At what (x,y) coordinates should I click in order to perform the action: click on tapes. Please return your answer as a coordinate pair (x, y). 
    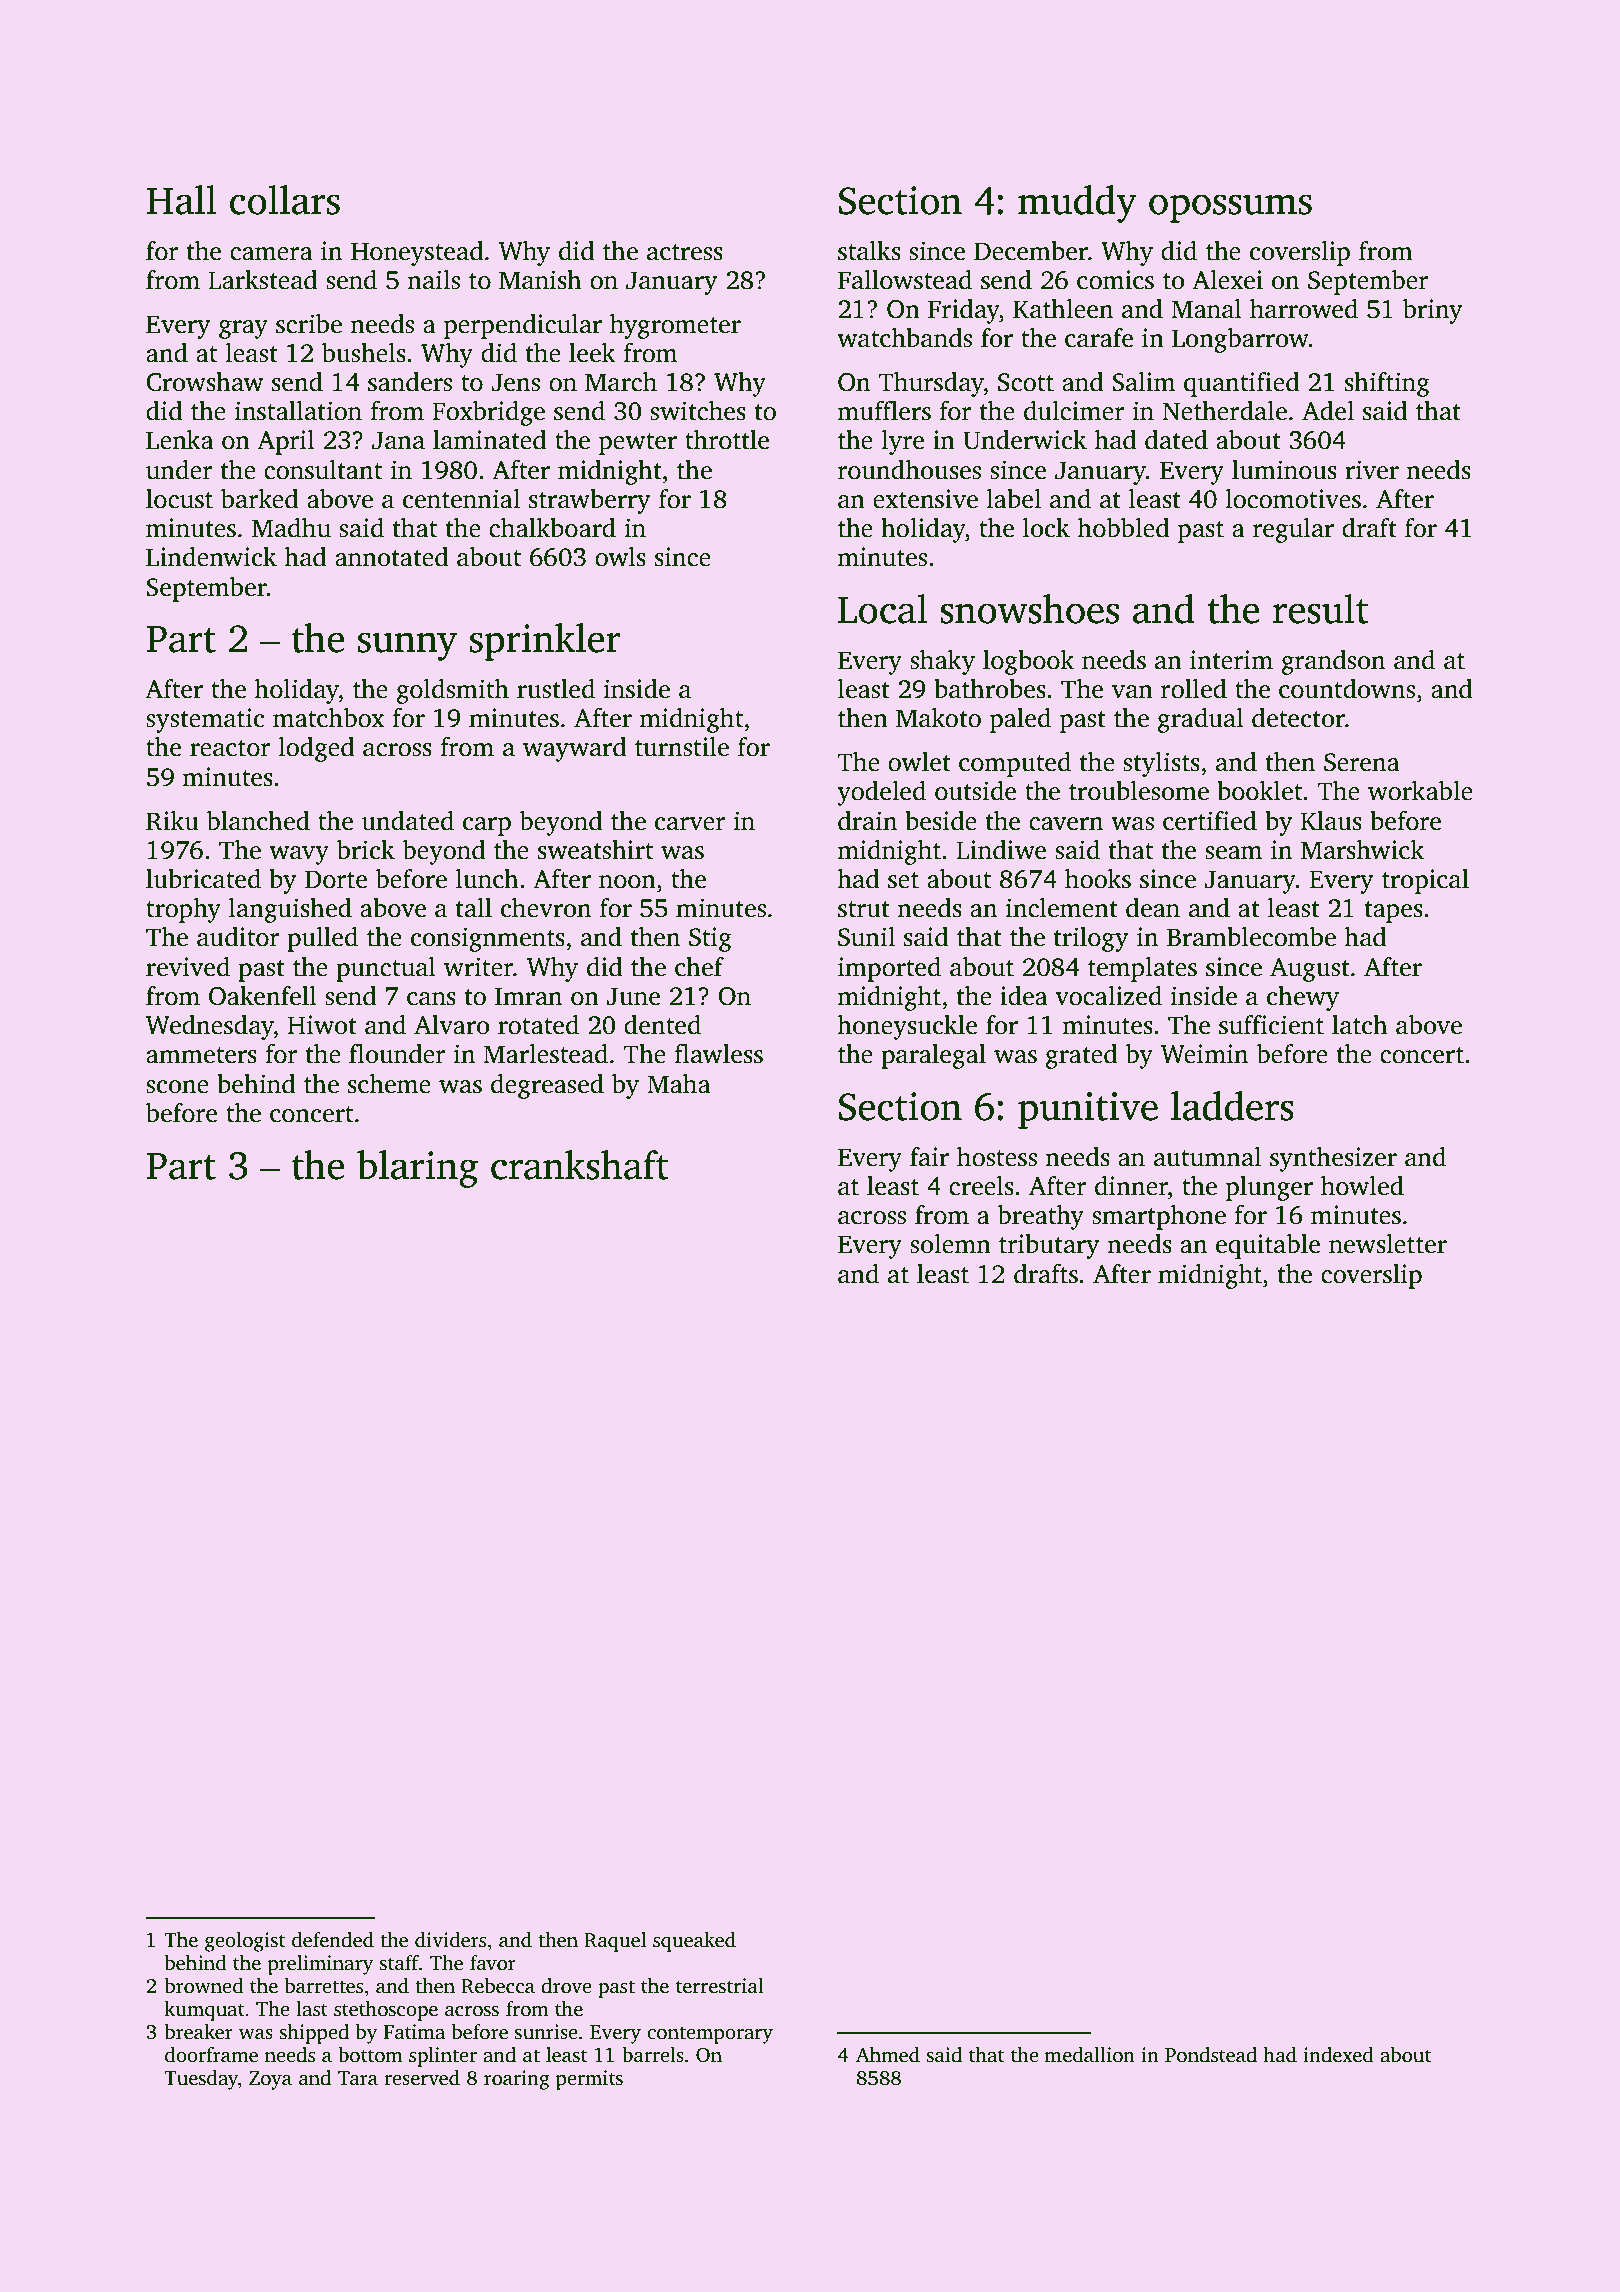
    Looking at the image, I should click on (1394, 912).
